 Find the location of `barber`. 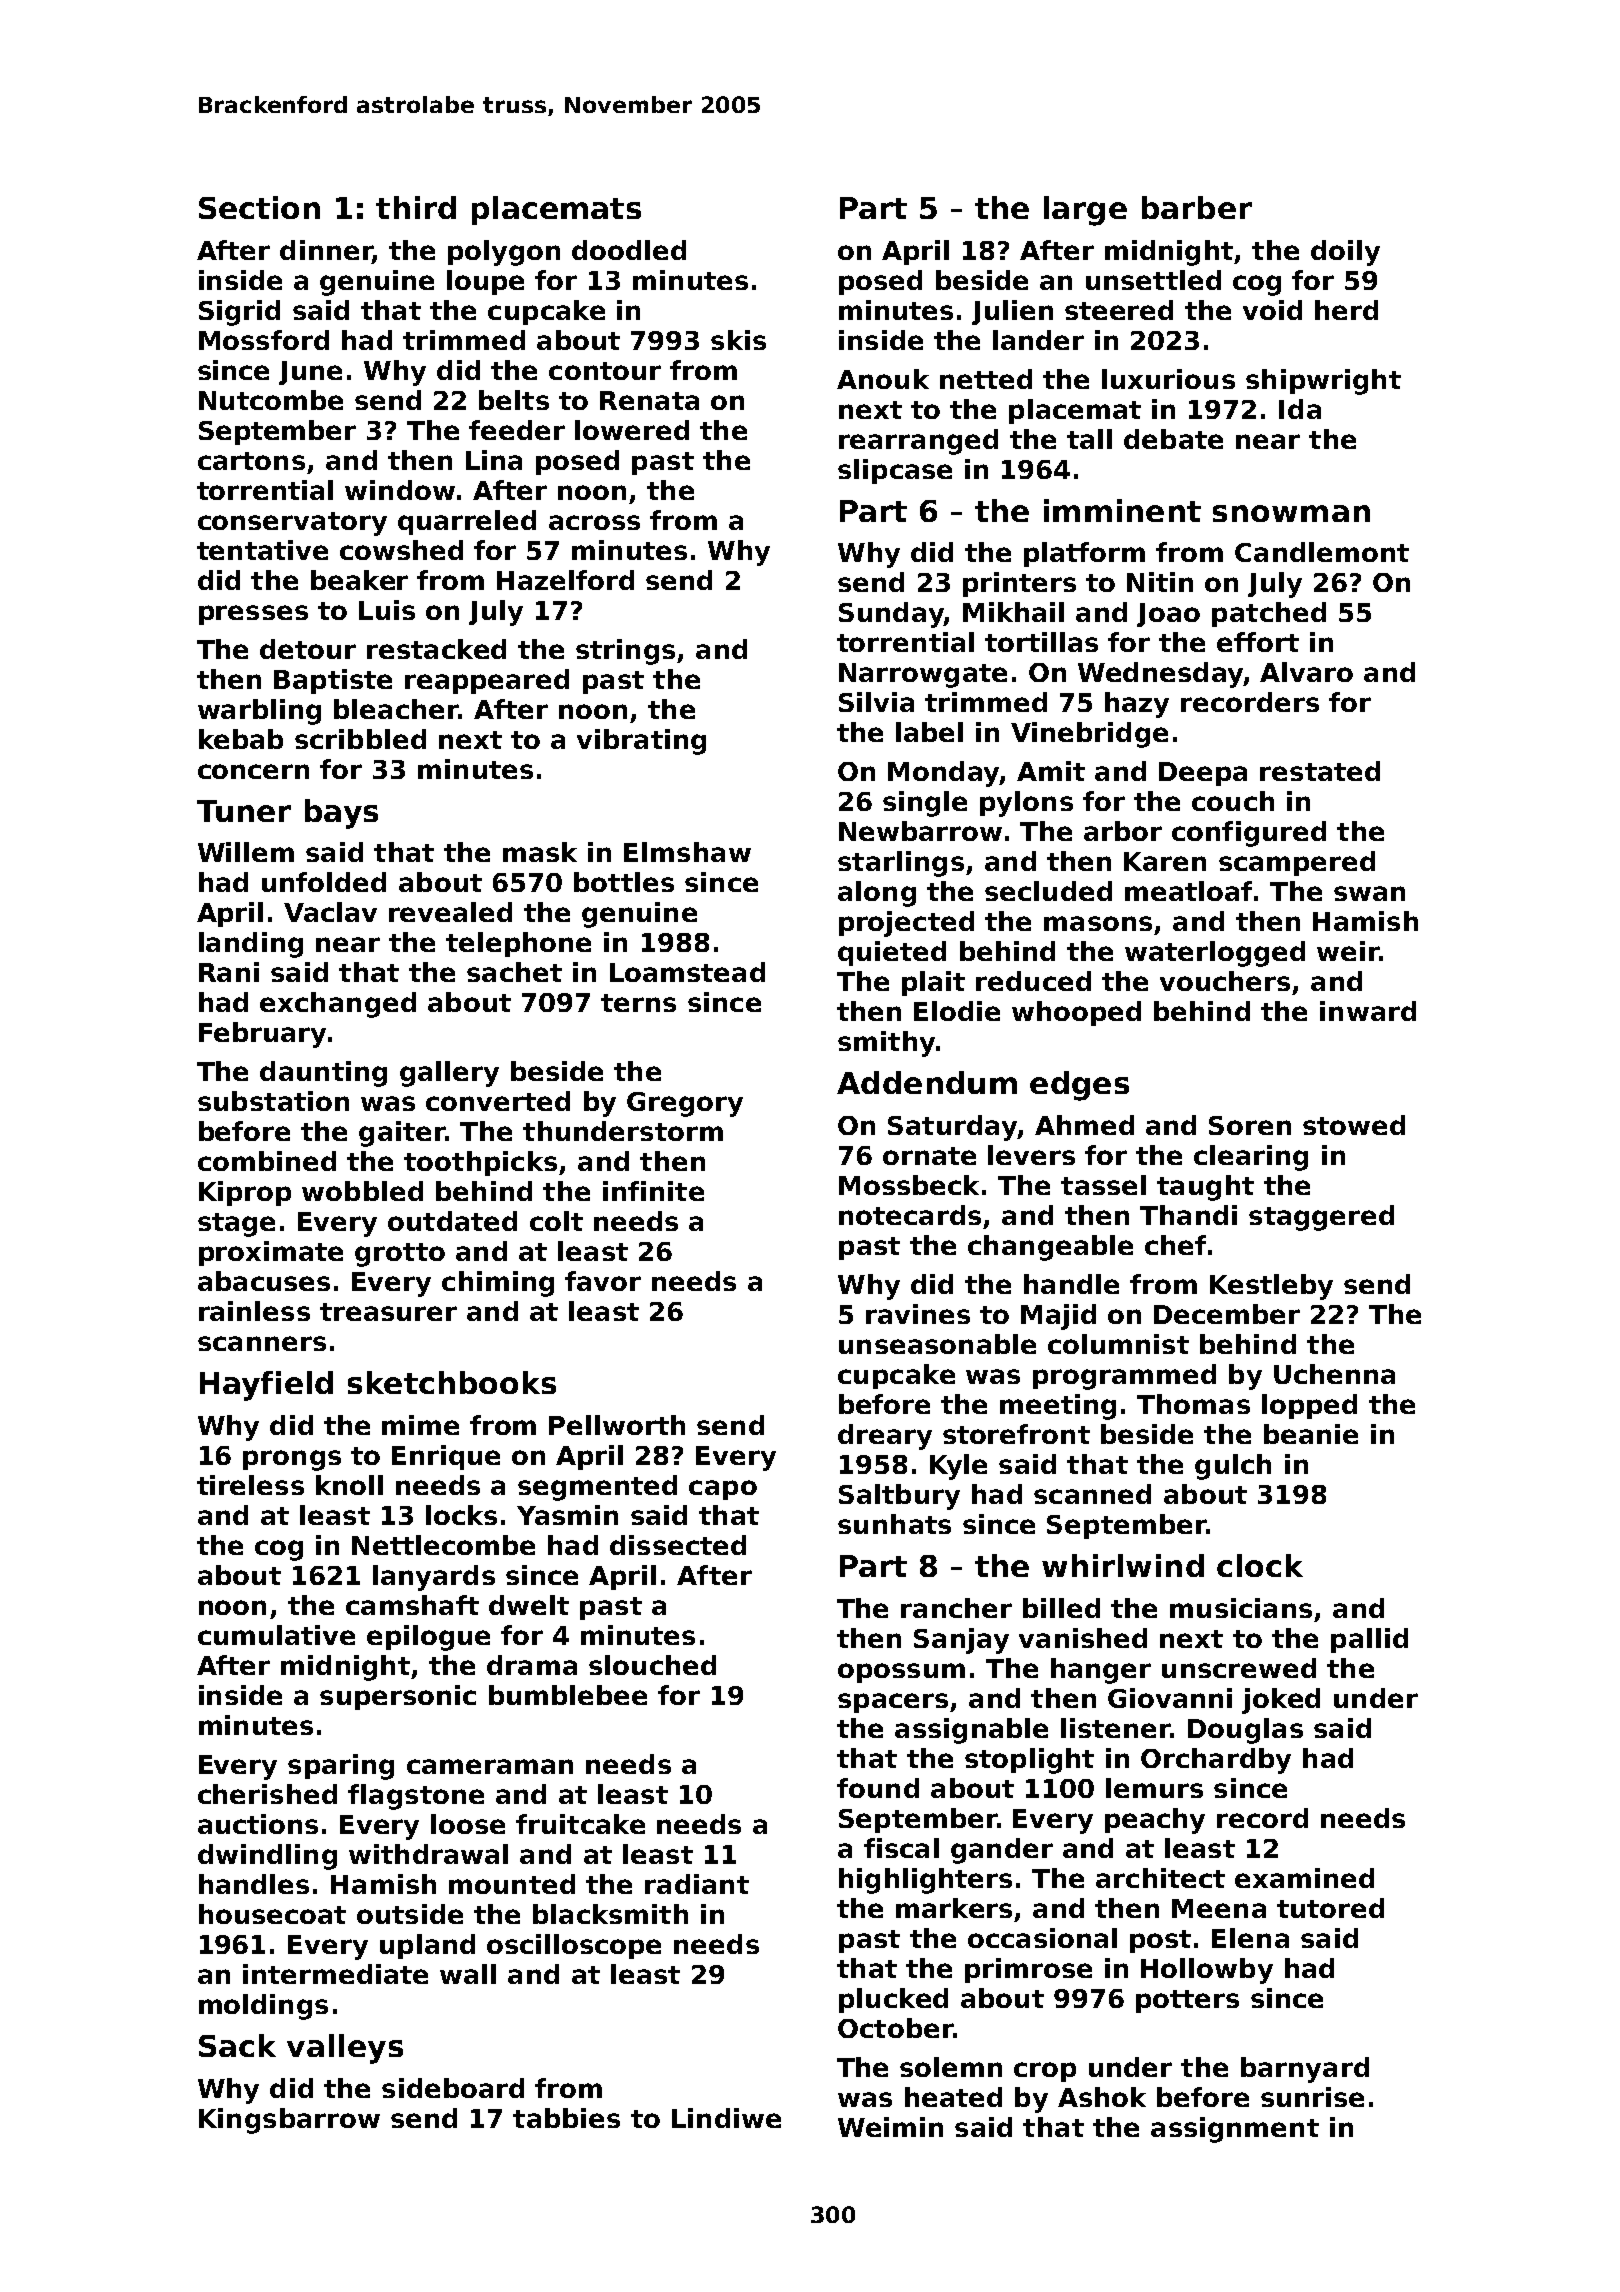

barber is located at coordinates (1197, 207).
